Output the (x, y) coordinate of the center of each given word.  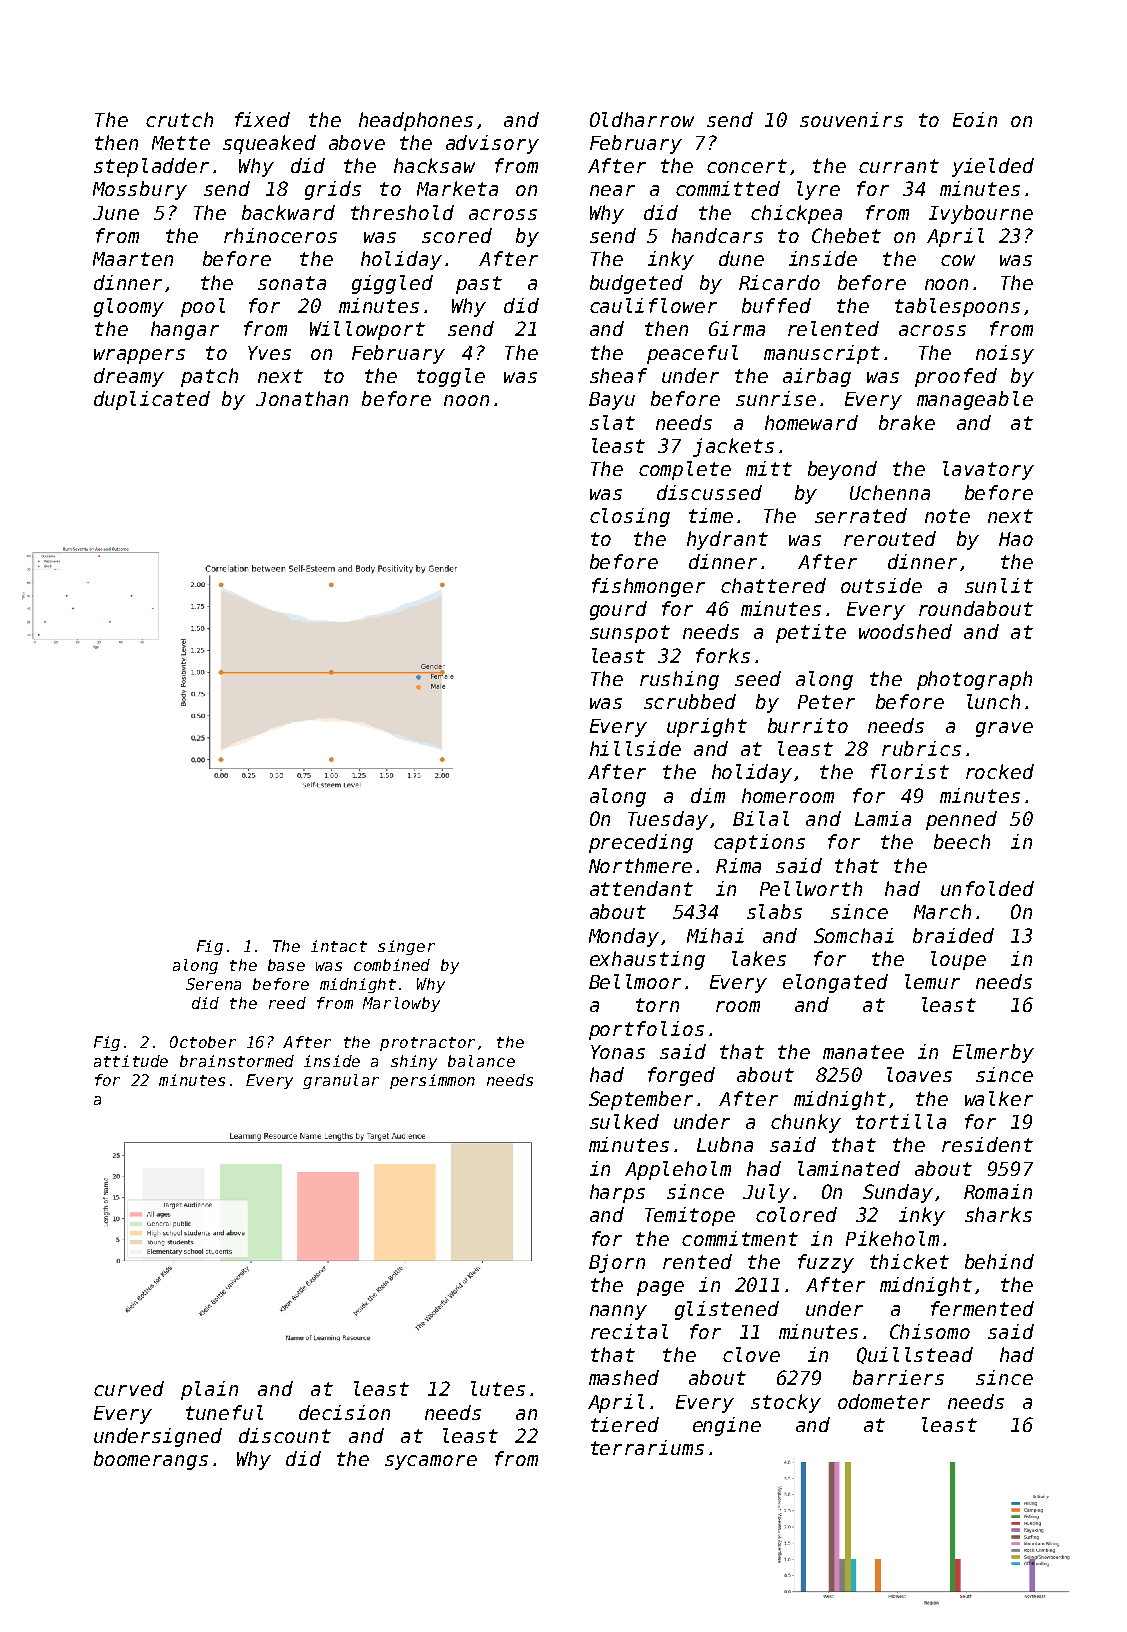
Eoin (975, 119)
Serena (213, 984)
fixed (262, 119)
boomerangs (151, 1460)
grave (1004, 729)
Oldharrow (642, 119)
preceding (641, 843)
